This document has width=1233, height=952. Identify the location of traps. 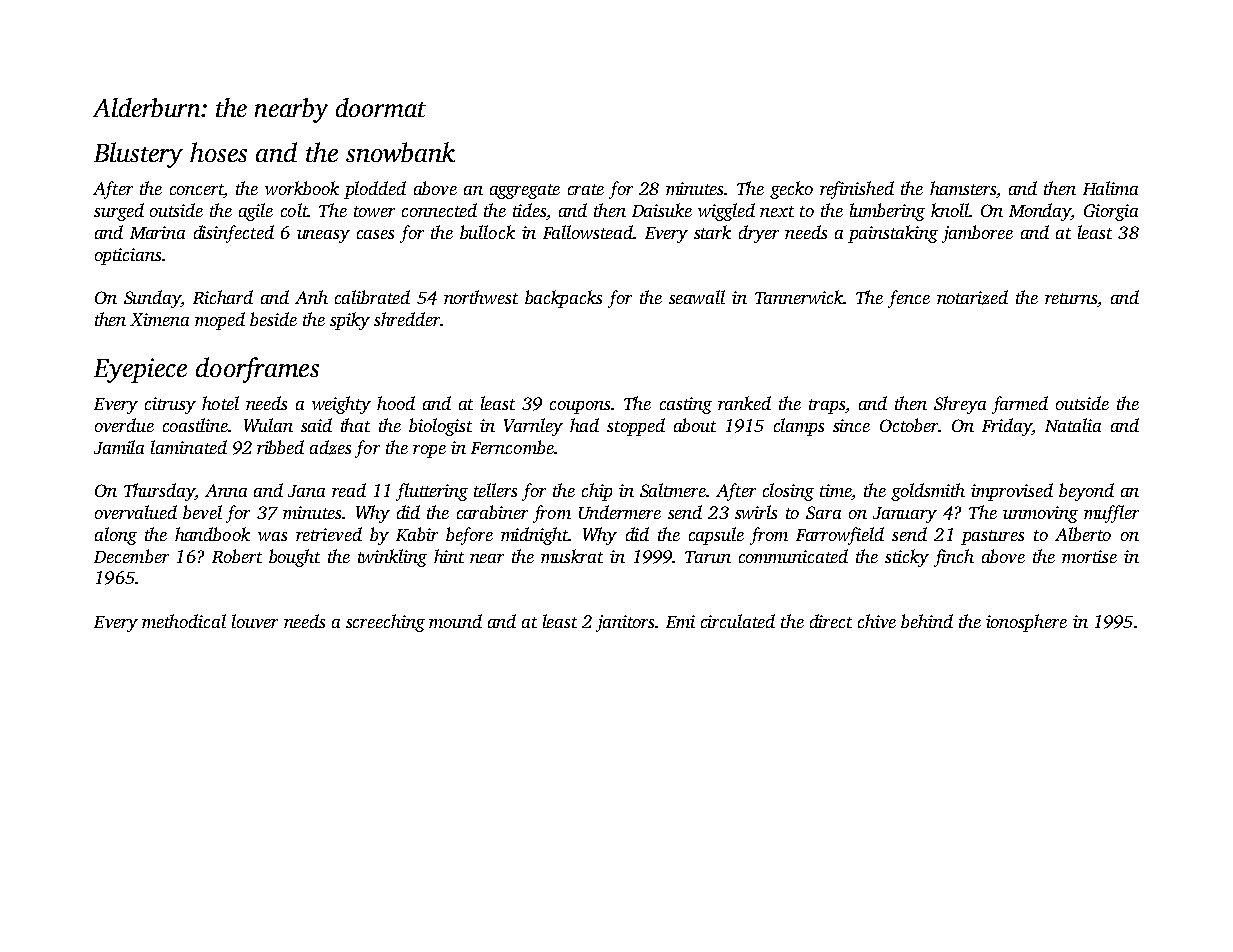
(827, 406).
